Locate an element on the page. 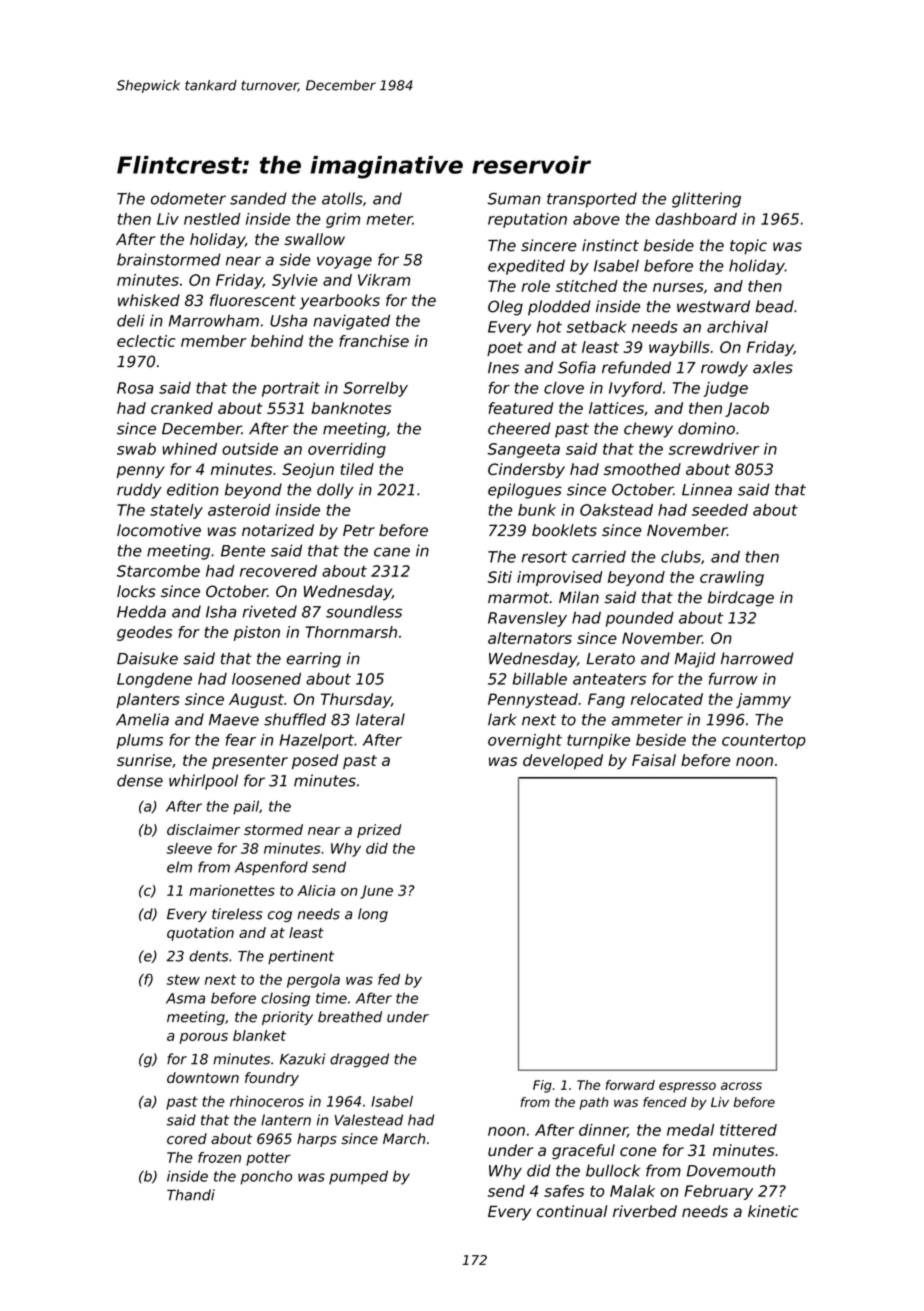  nestled is located at coordinates (212, 219).
